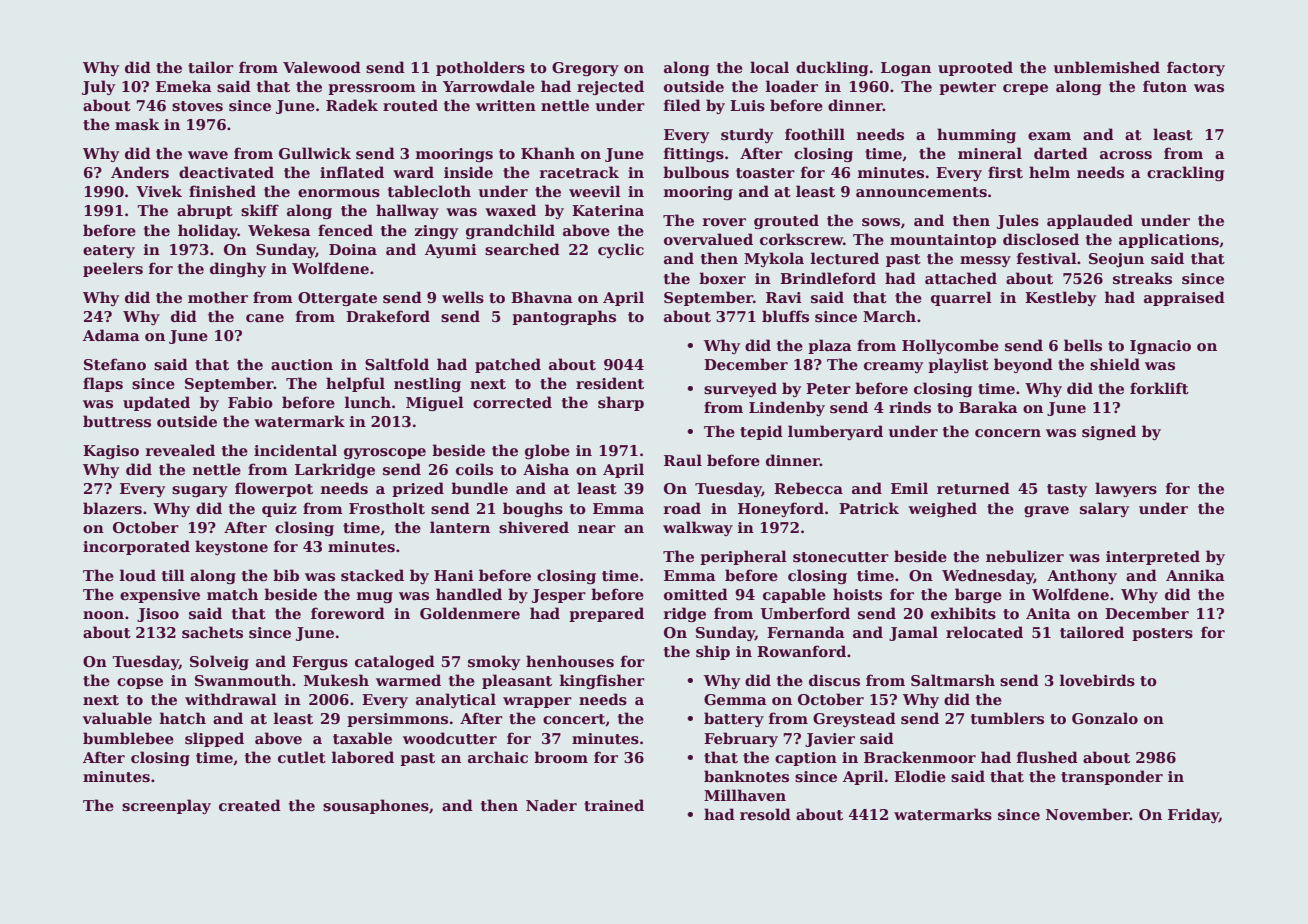  Describe the element at coordinates (585, 69) in the image. I see `Gregory` at that location.
